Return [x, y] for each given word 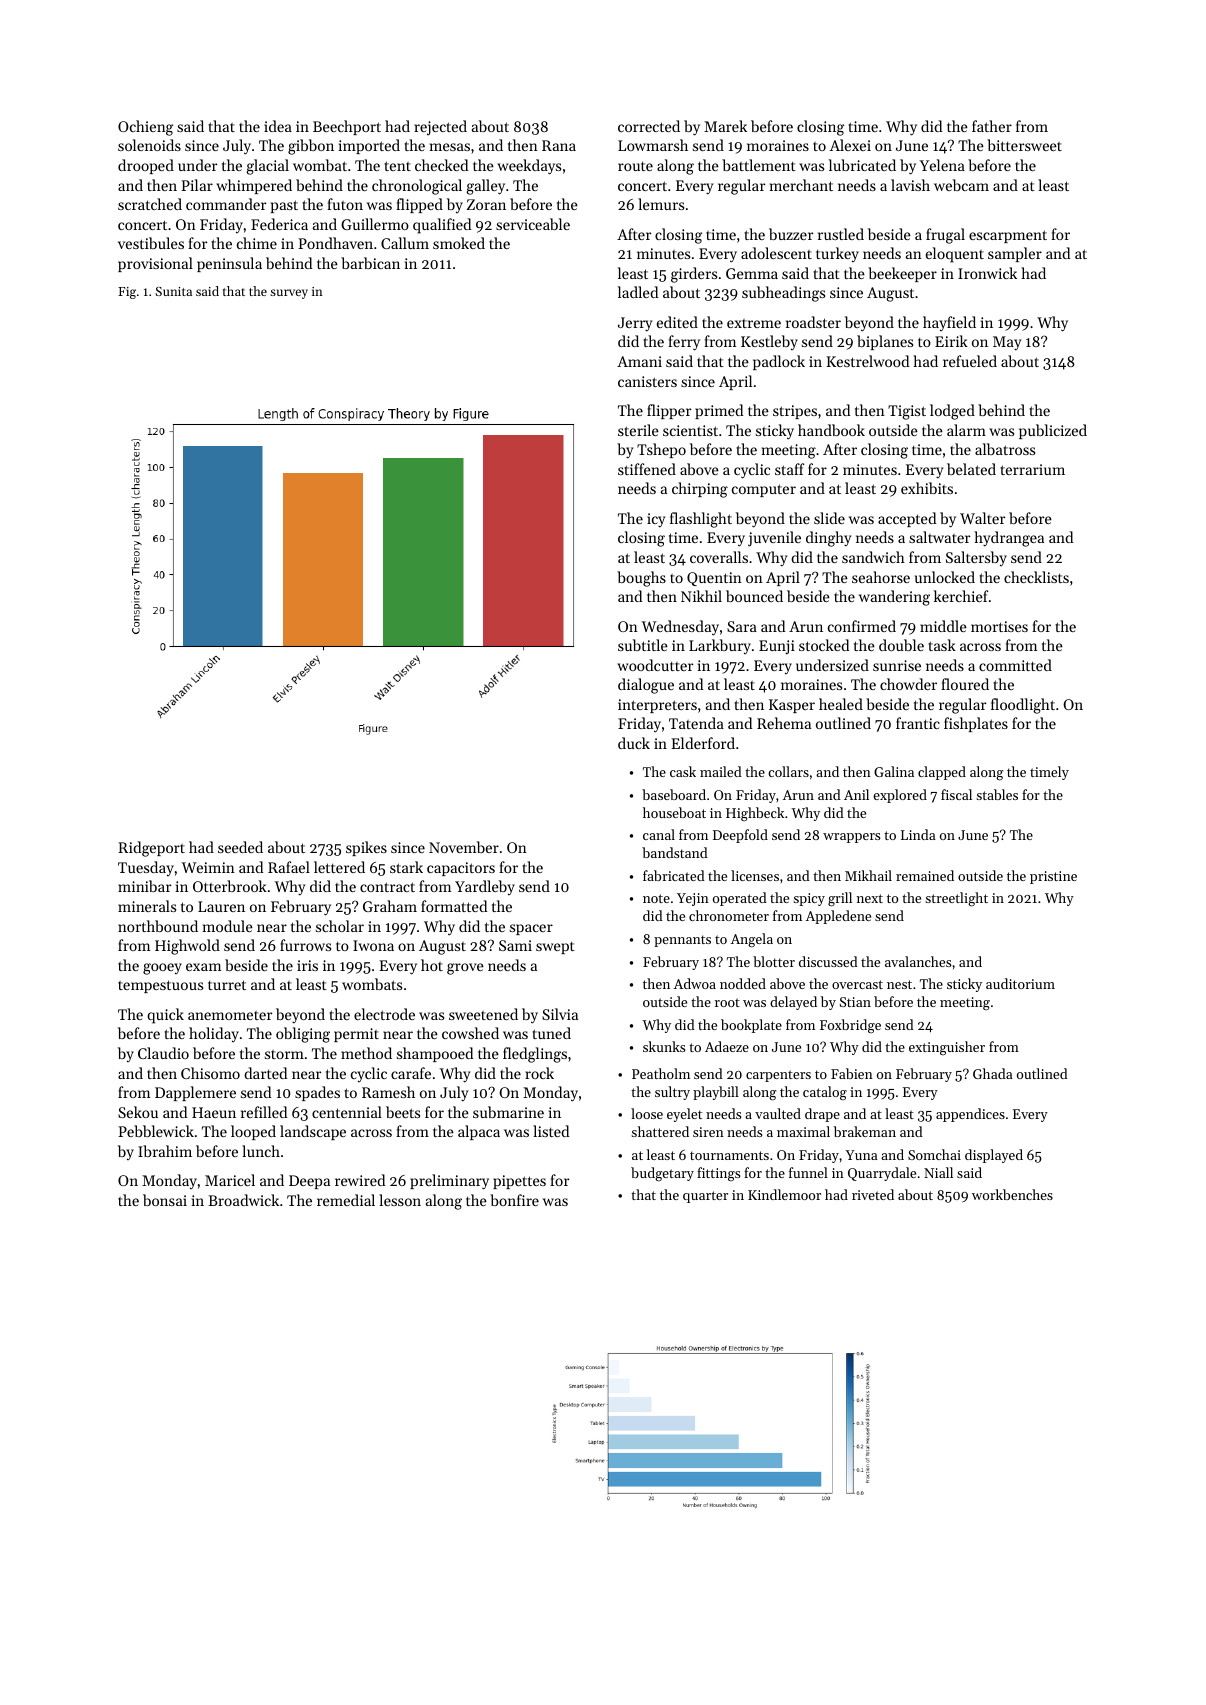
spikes [366, 848]
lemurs [661, 204]
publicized [1053, 431]
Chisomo [210, 1073]
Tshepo [661, 450]
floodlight [1023, 706]
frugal [945, 236]
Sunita [173, 291]
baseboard [674, 794]
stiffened [647, 469]
